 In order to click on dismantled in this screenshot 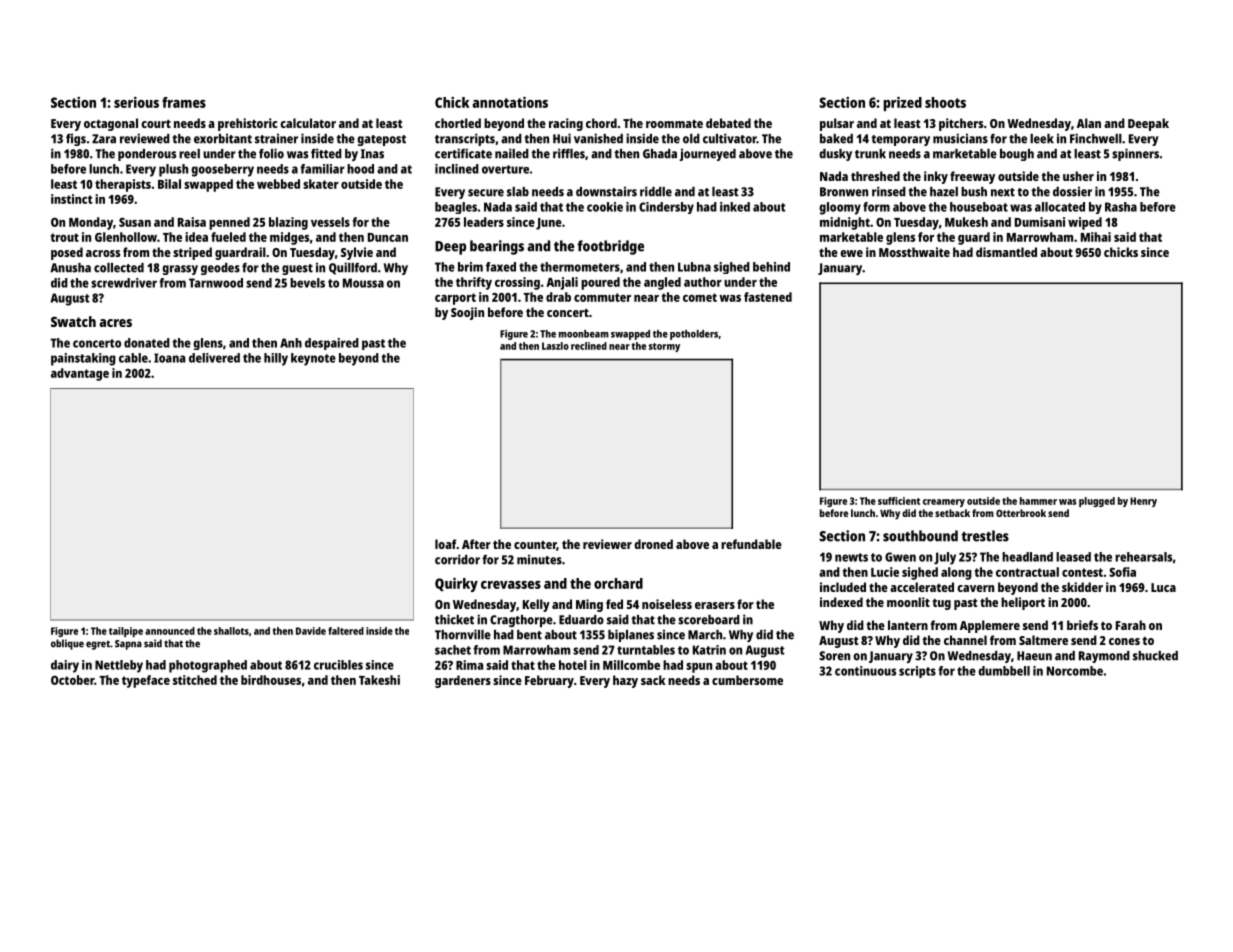, I will do `click(1006, 252)`.
